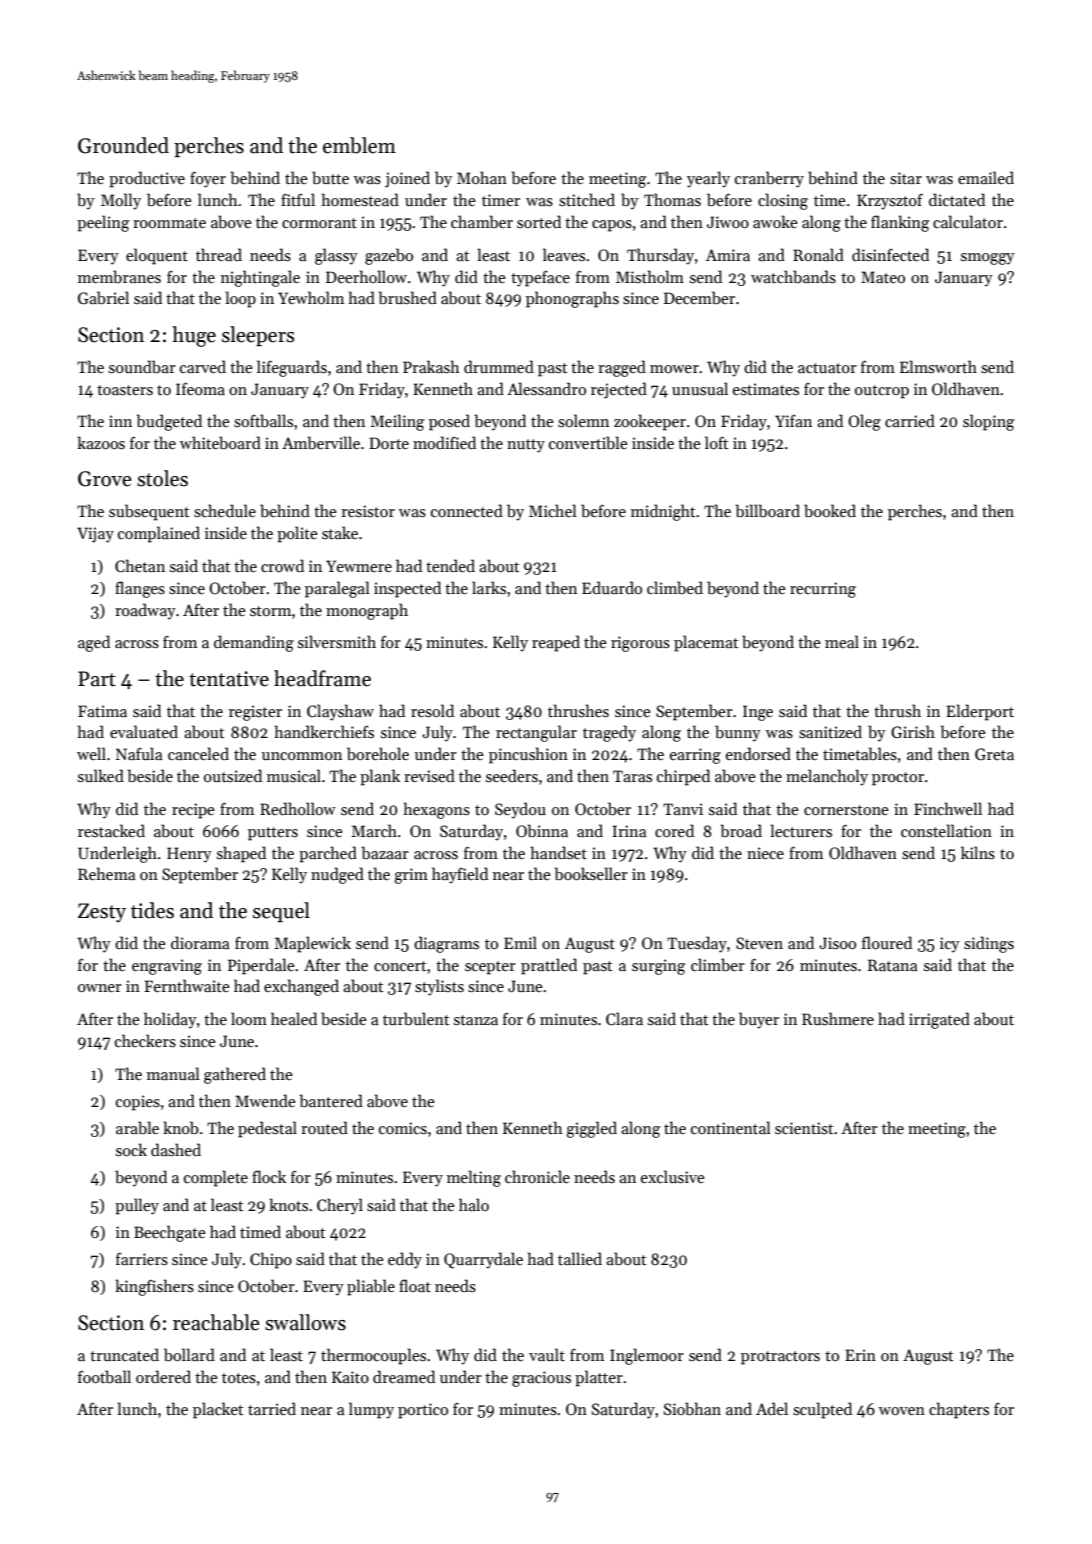 The width and height of the screenshot is (1092, 1544). Describe the element at coordinates (512, 775) in the screenshot. I see `seeders` at that location.
